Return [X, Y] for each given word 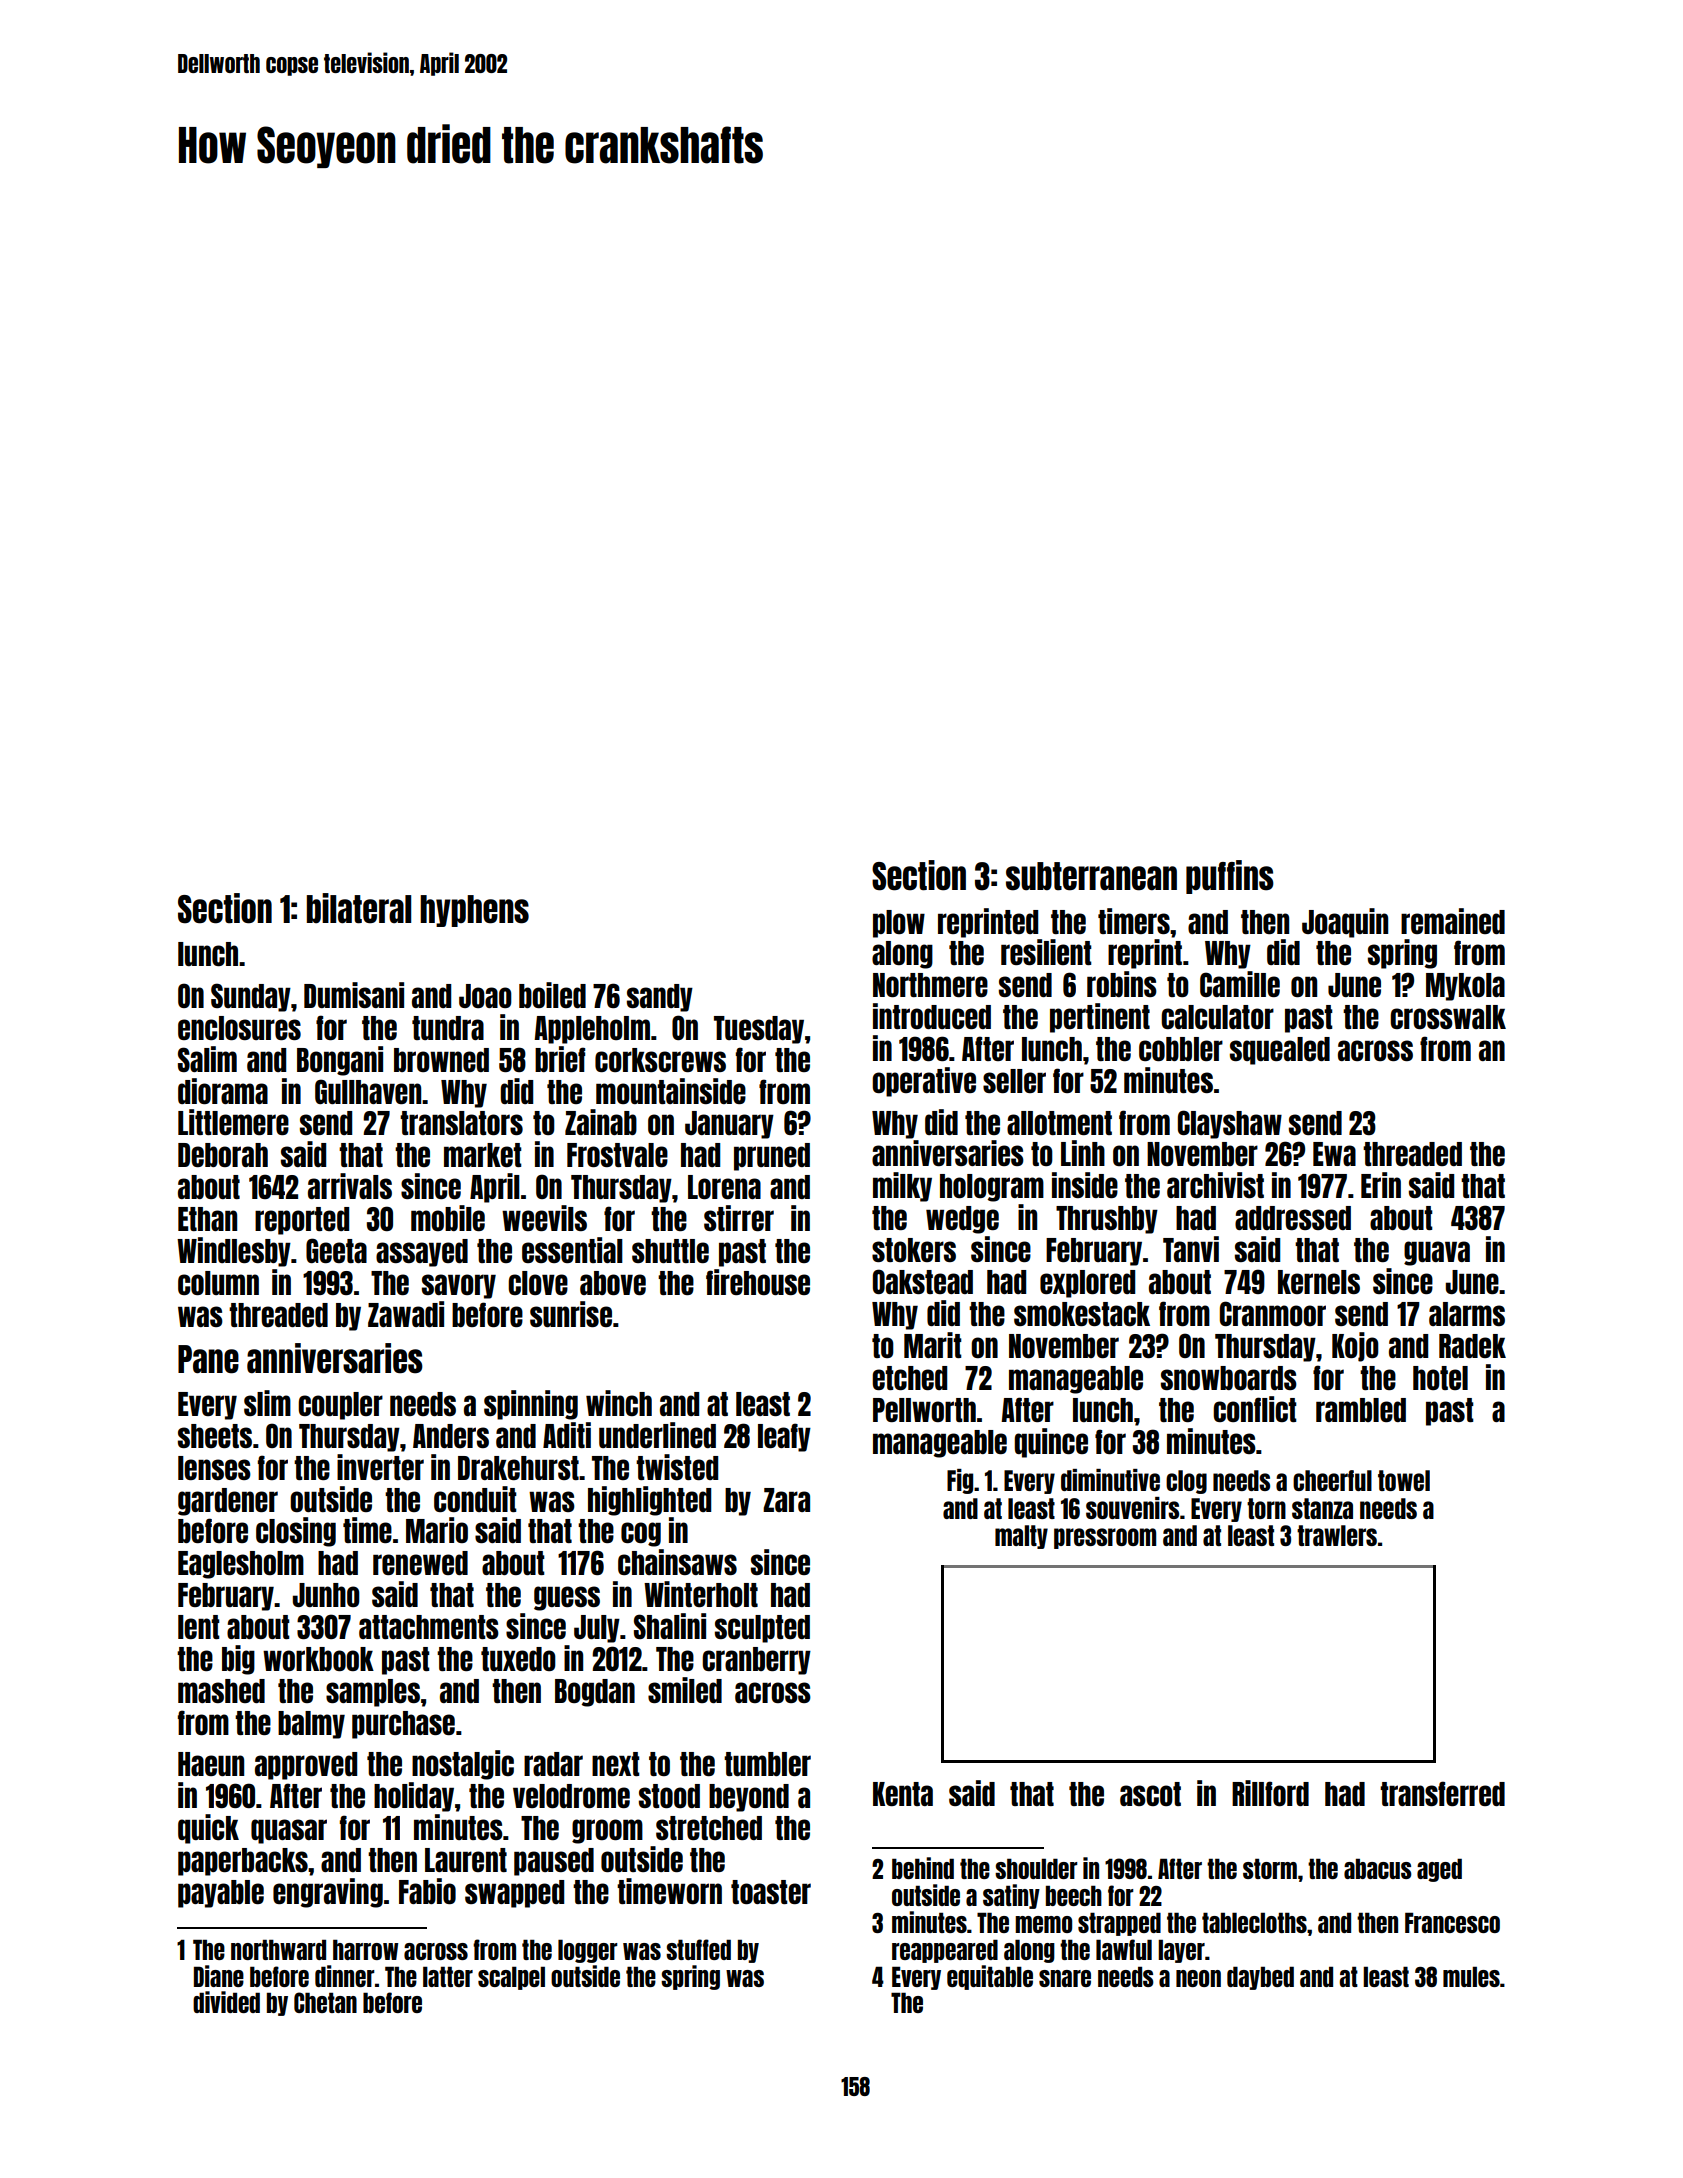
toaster [771, 1892]
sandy [660, 998]
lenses [214, 1468]
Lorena [724, 1187]
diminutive [1110, 1480]
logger [588, 1951]
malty [1021, 1537]
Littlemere [233, 1122]
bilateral [359, 908]
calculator [1217, 1017]
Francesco [1452, 1922]
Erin [1381, 1185]
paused [554, 1862]
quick [208, 1829]
